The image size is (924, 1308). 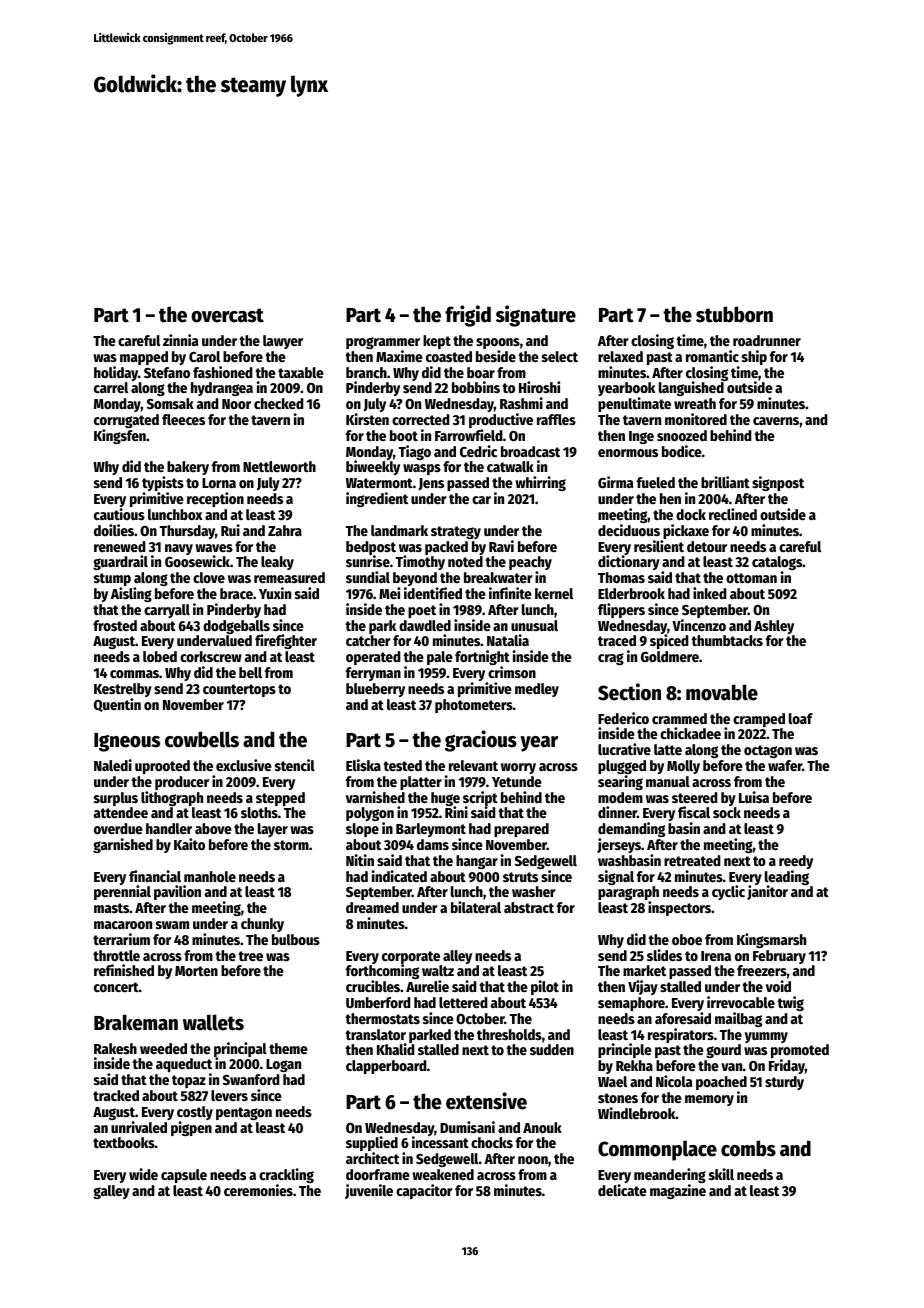 I want to click on Kestrelby, so click(x=123, y=690).
